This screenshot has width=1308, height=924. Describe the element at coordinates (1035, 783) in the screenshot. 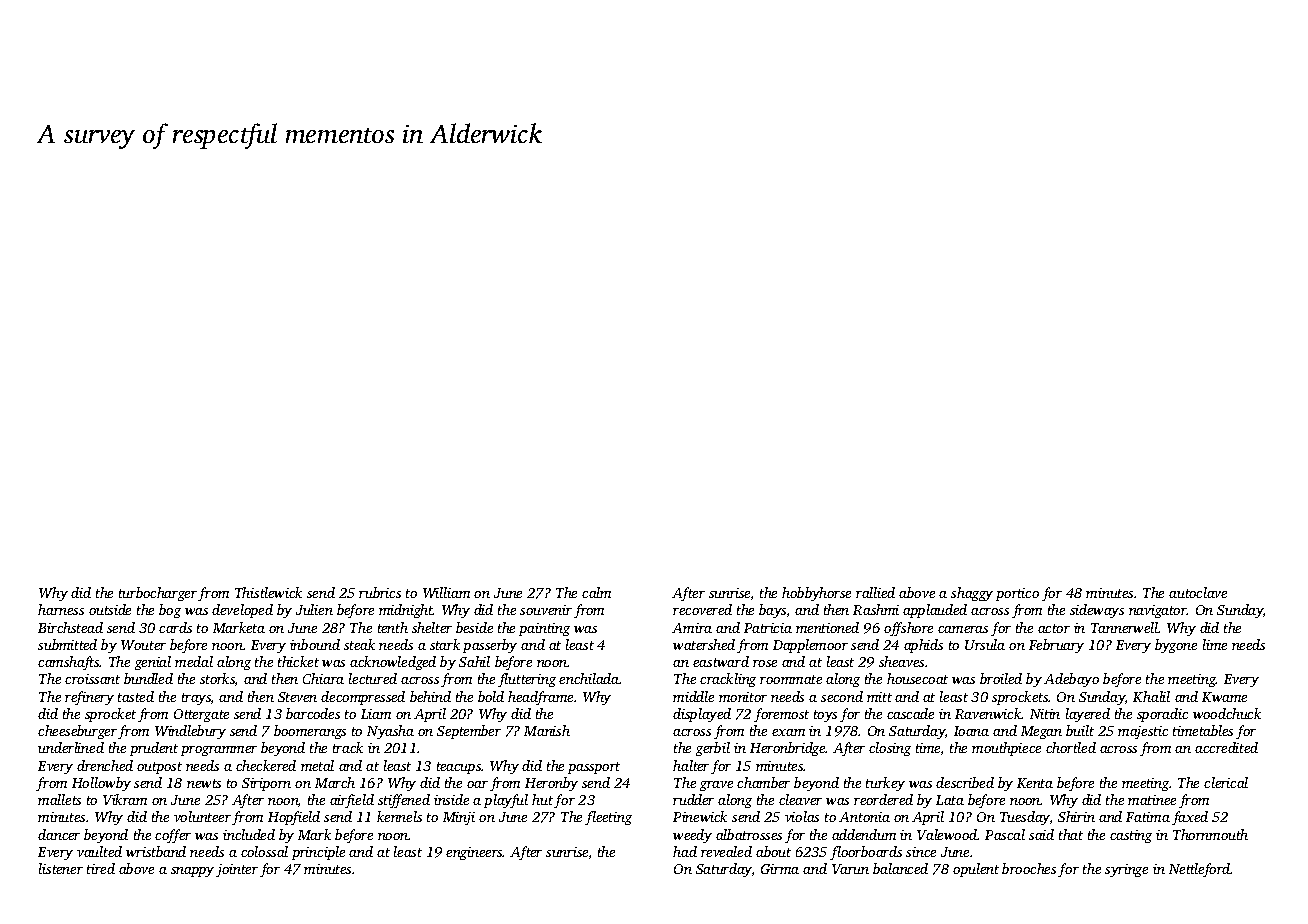

I see `Kenta` at that location.
